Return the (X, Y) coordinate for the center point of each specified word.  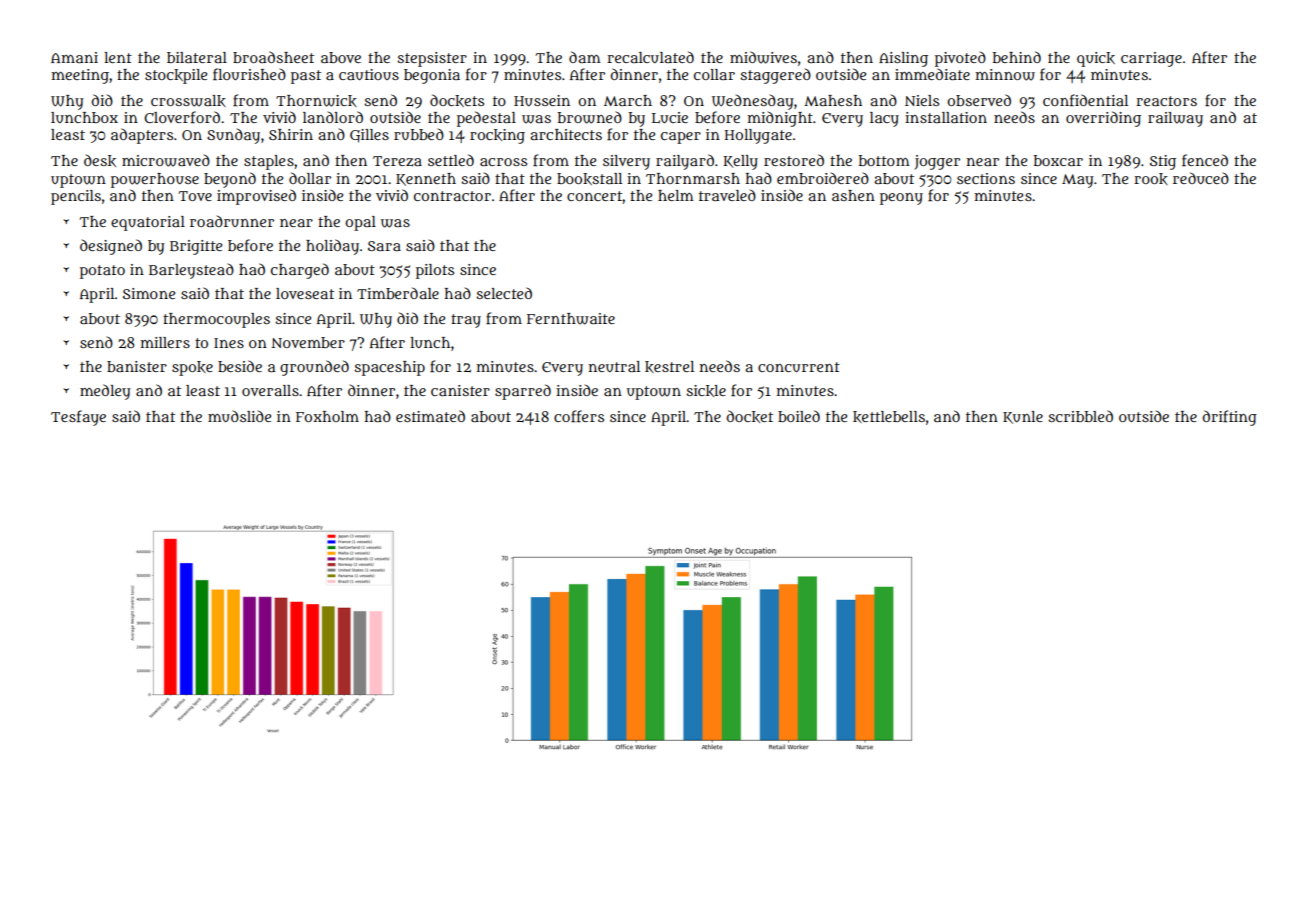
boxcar (1058, 160)
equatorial (148, 223)
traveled (727, 195)
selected (504, 293)
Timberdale (398, 293)
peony (901, 199)
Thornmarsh (693, 178)
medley (105, 392)
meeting (80, 76)
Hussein (542, 100)
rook (1151, 179)
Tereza (397, 161)
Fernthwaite (571, 319)
